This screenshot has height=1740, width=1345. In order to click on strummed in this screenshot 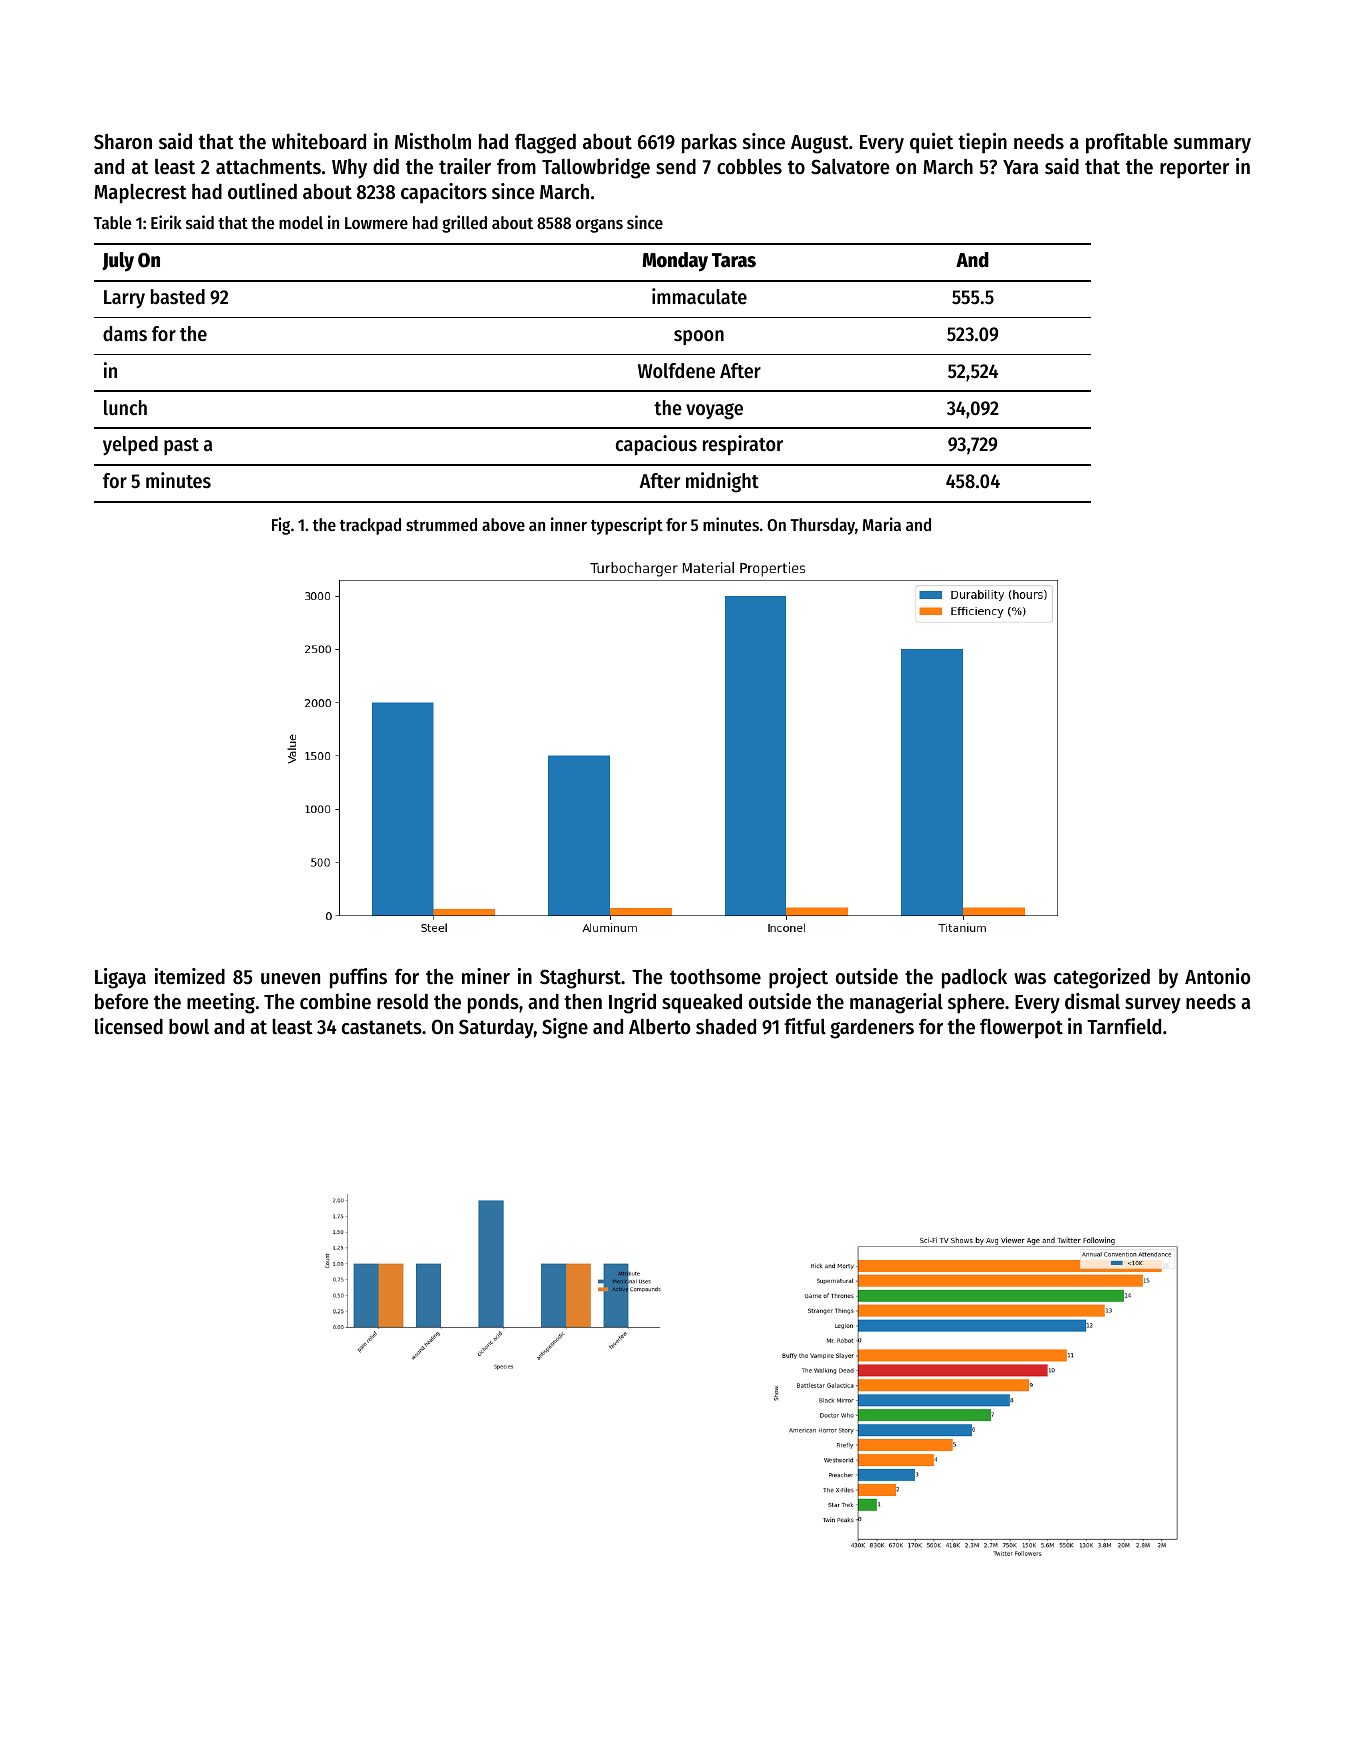, I will do `click(441, 524)`.
